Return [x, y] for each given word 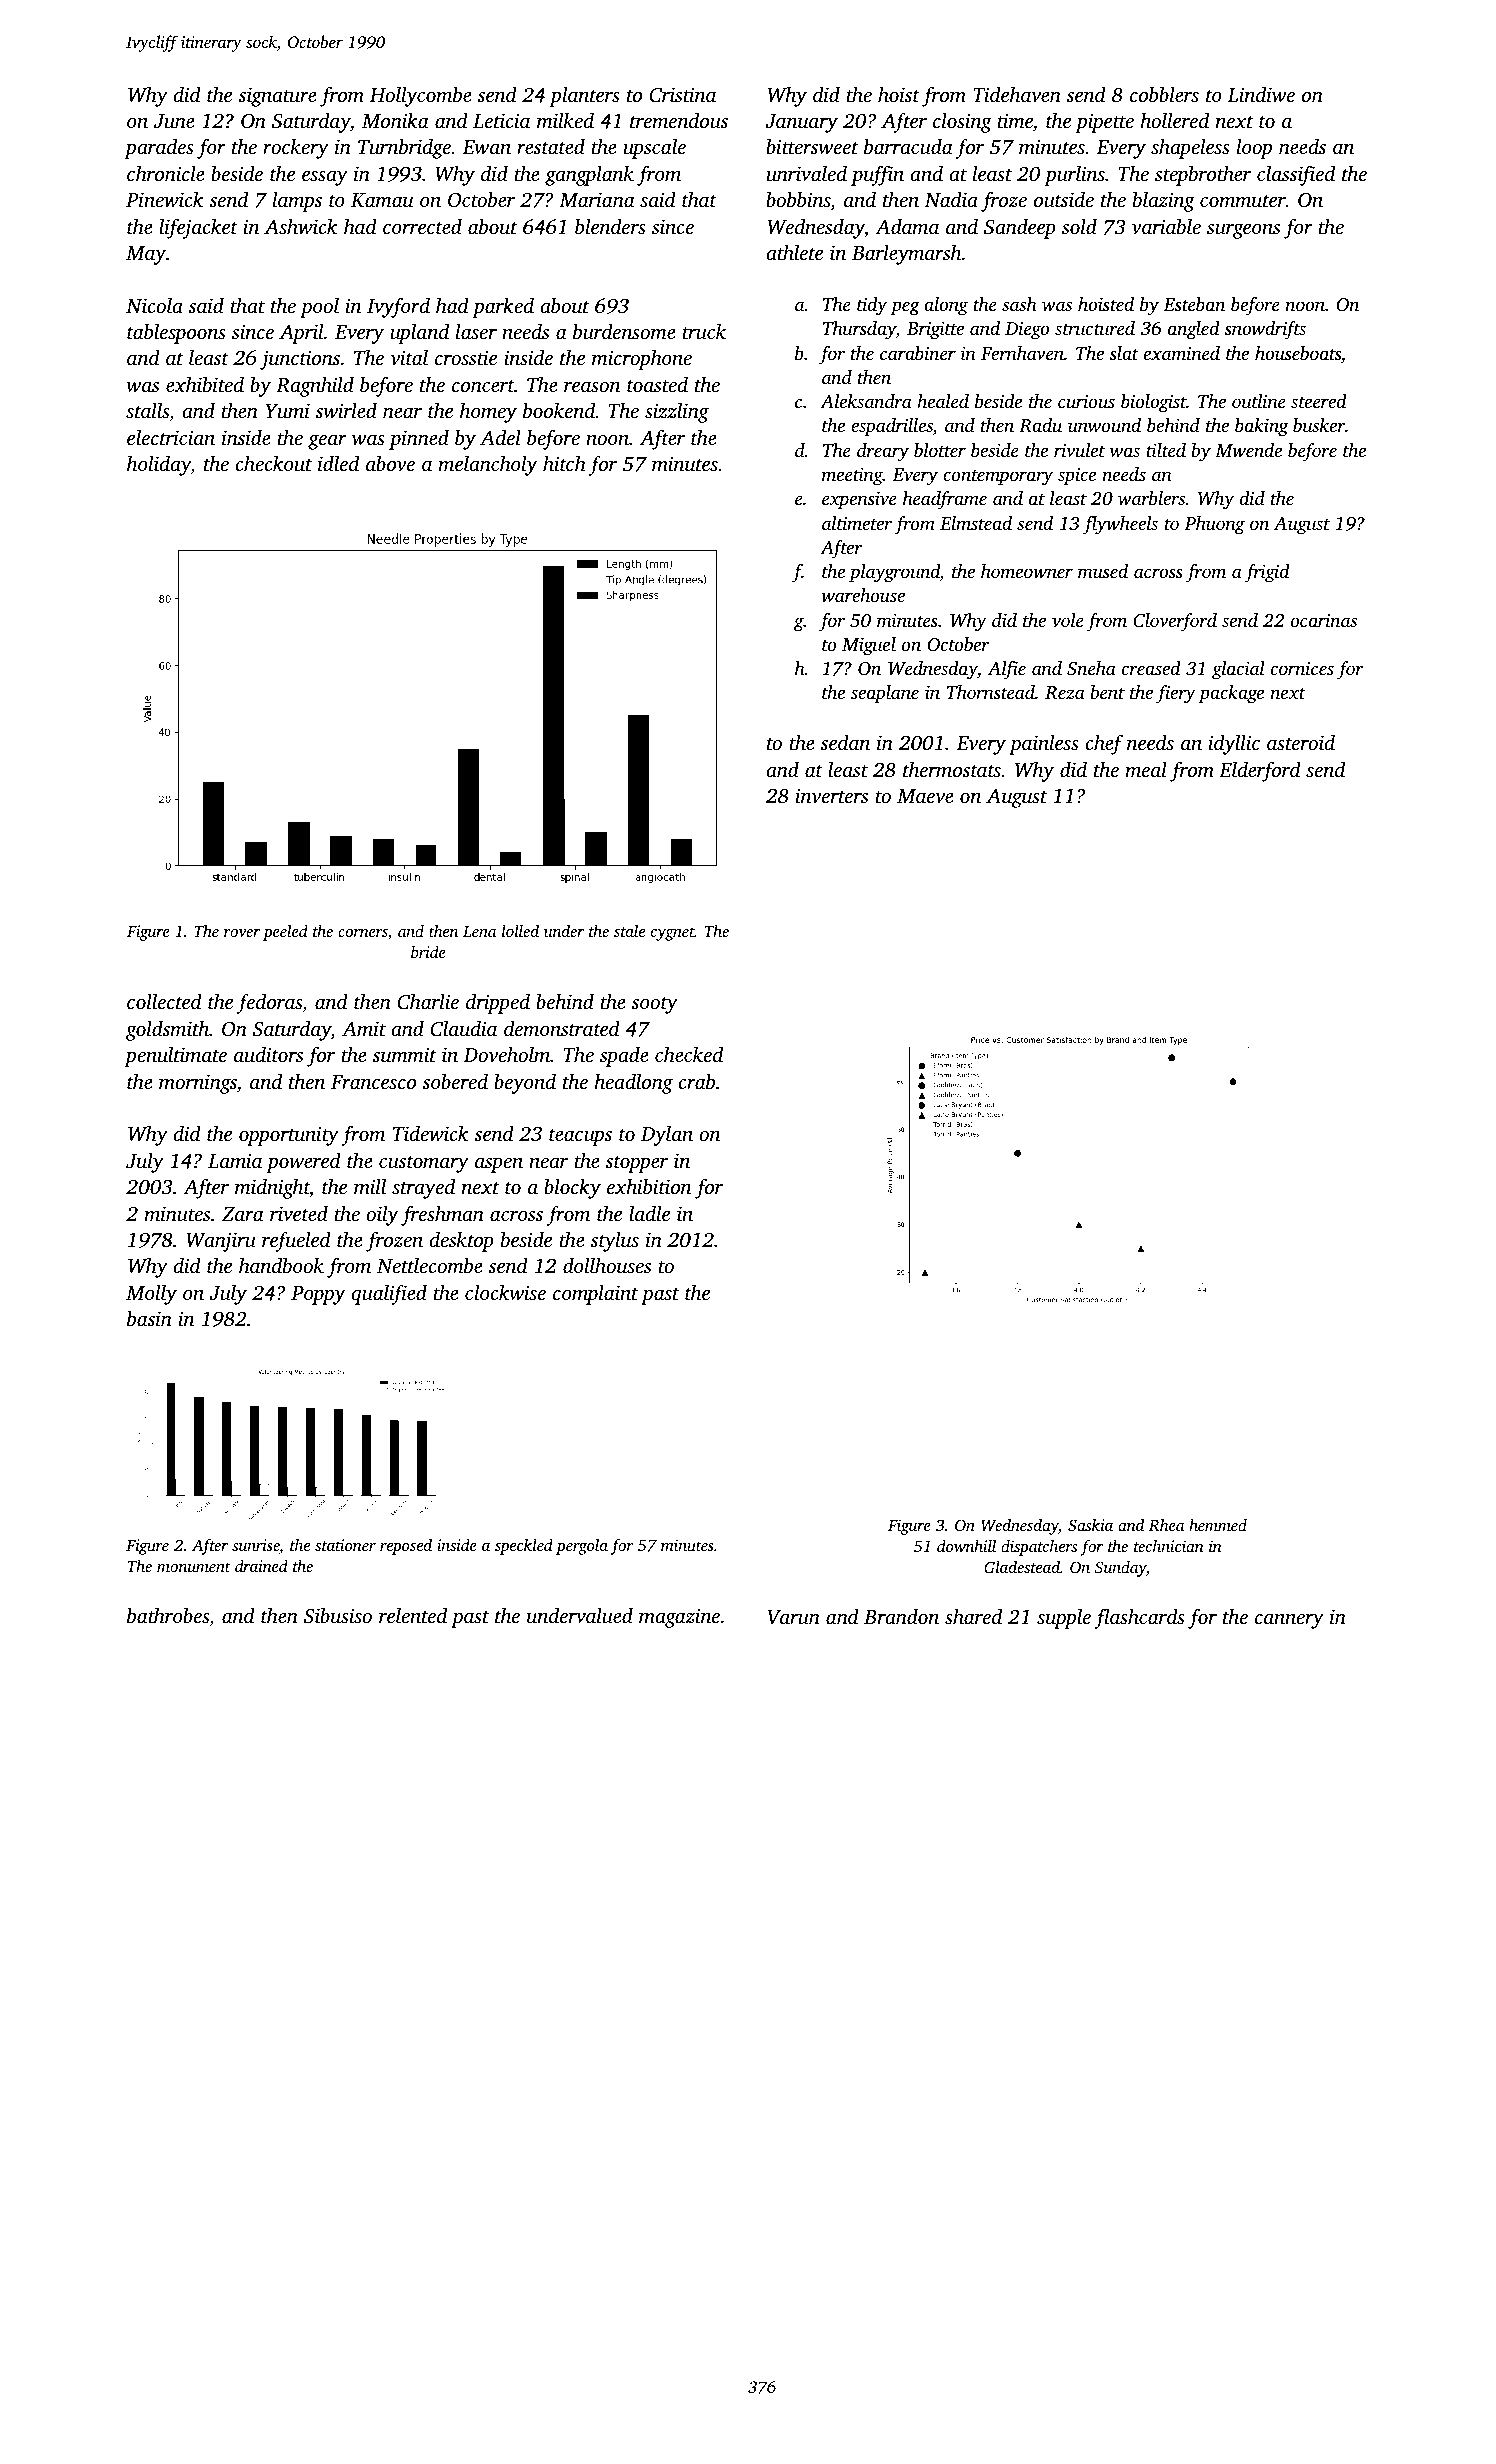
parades [159, 148]
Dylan [667, 1135]
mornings [198, 1084]
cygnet [673, 934]
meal [1146, 769]
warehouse [863, 595]
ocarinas [1324, 620]
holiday [159, 465]
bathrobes [168, 1615]
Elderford [1260, 771]
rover [242, 933]
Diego [1027, 331]
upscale [654, 148]
